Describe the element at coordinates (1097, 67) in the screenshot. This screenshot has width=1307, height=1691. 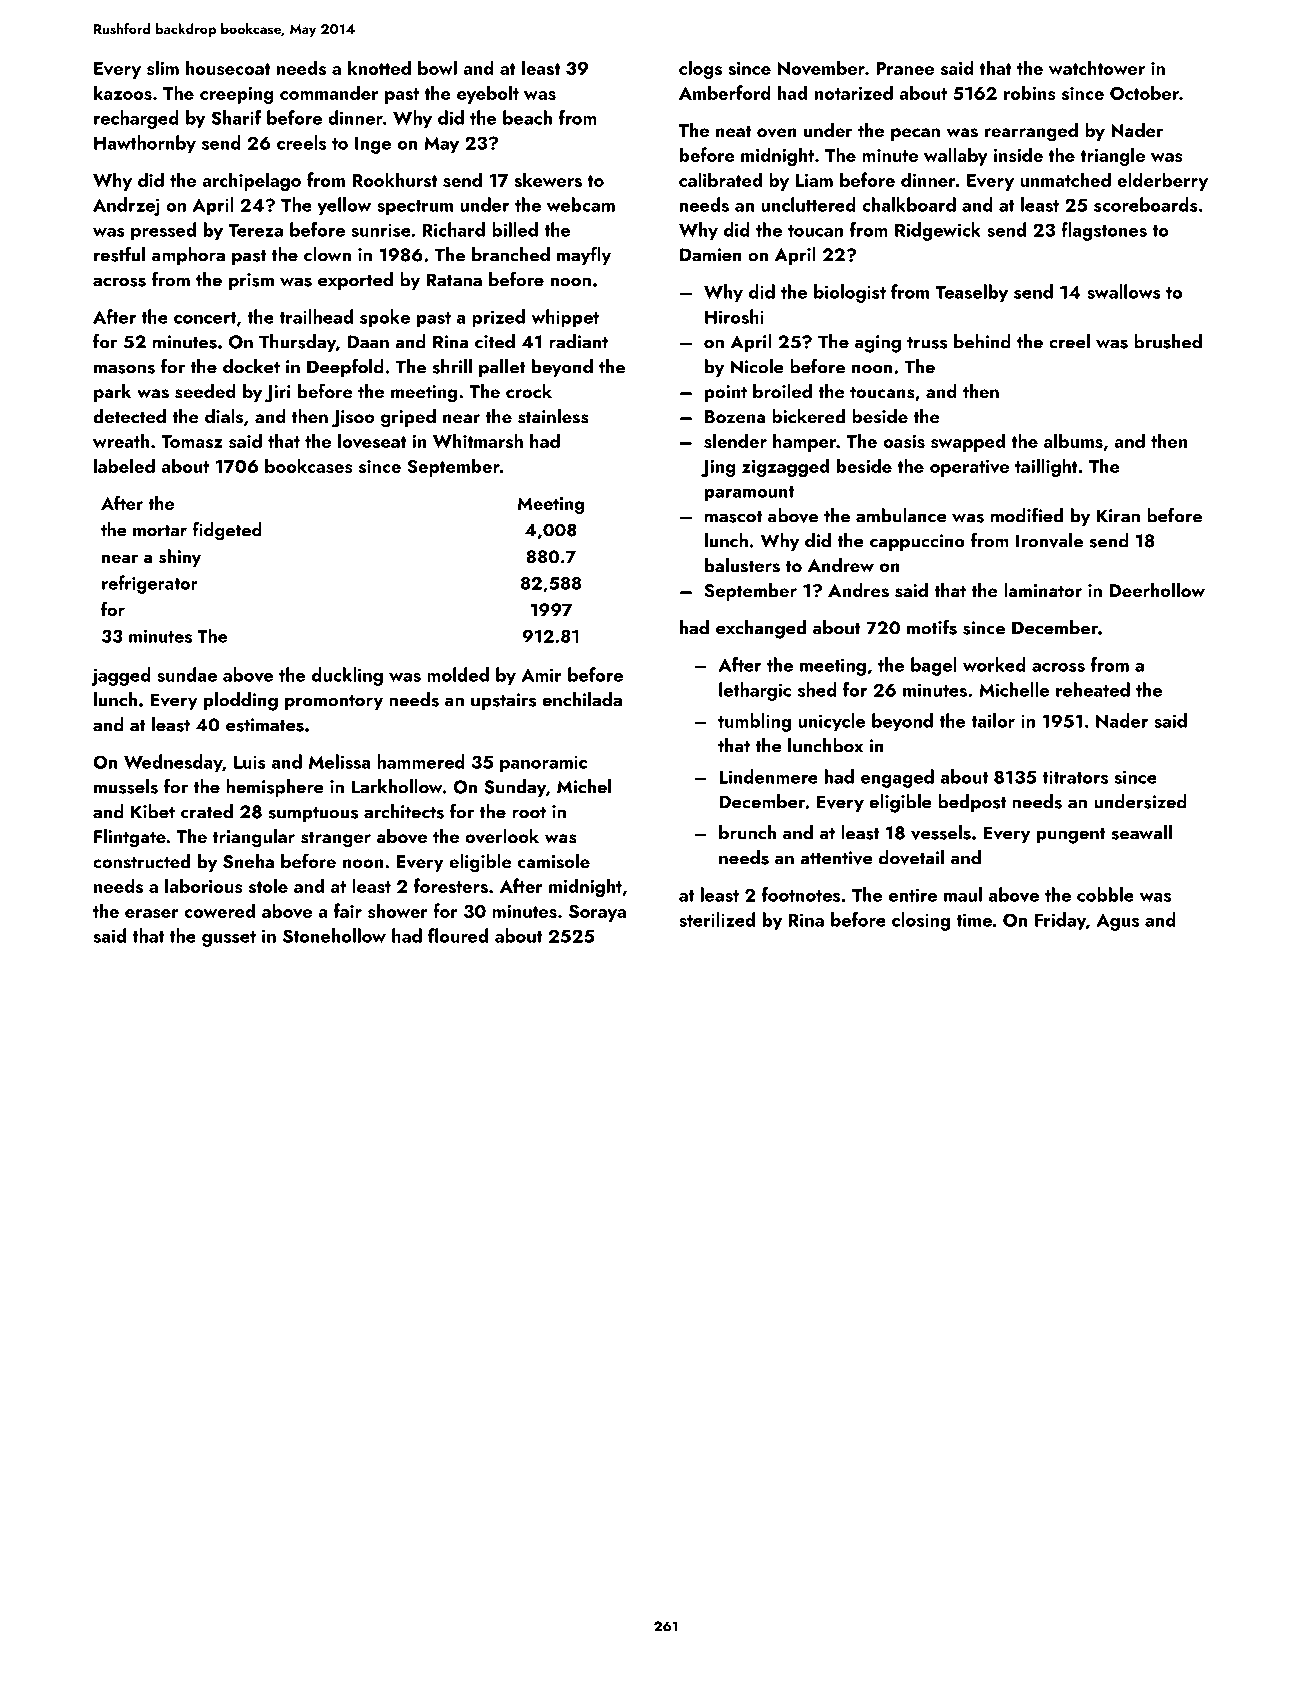
I see `watchtower` at that location.
